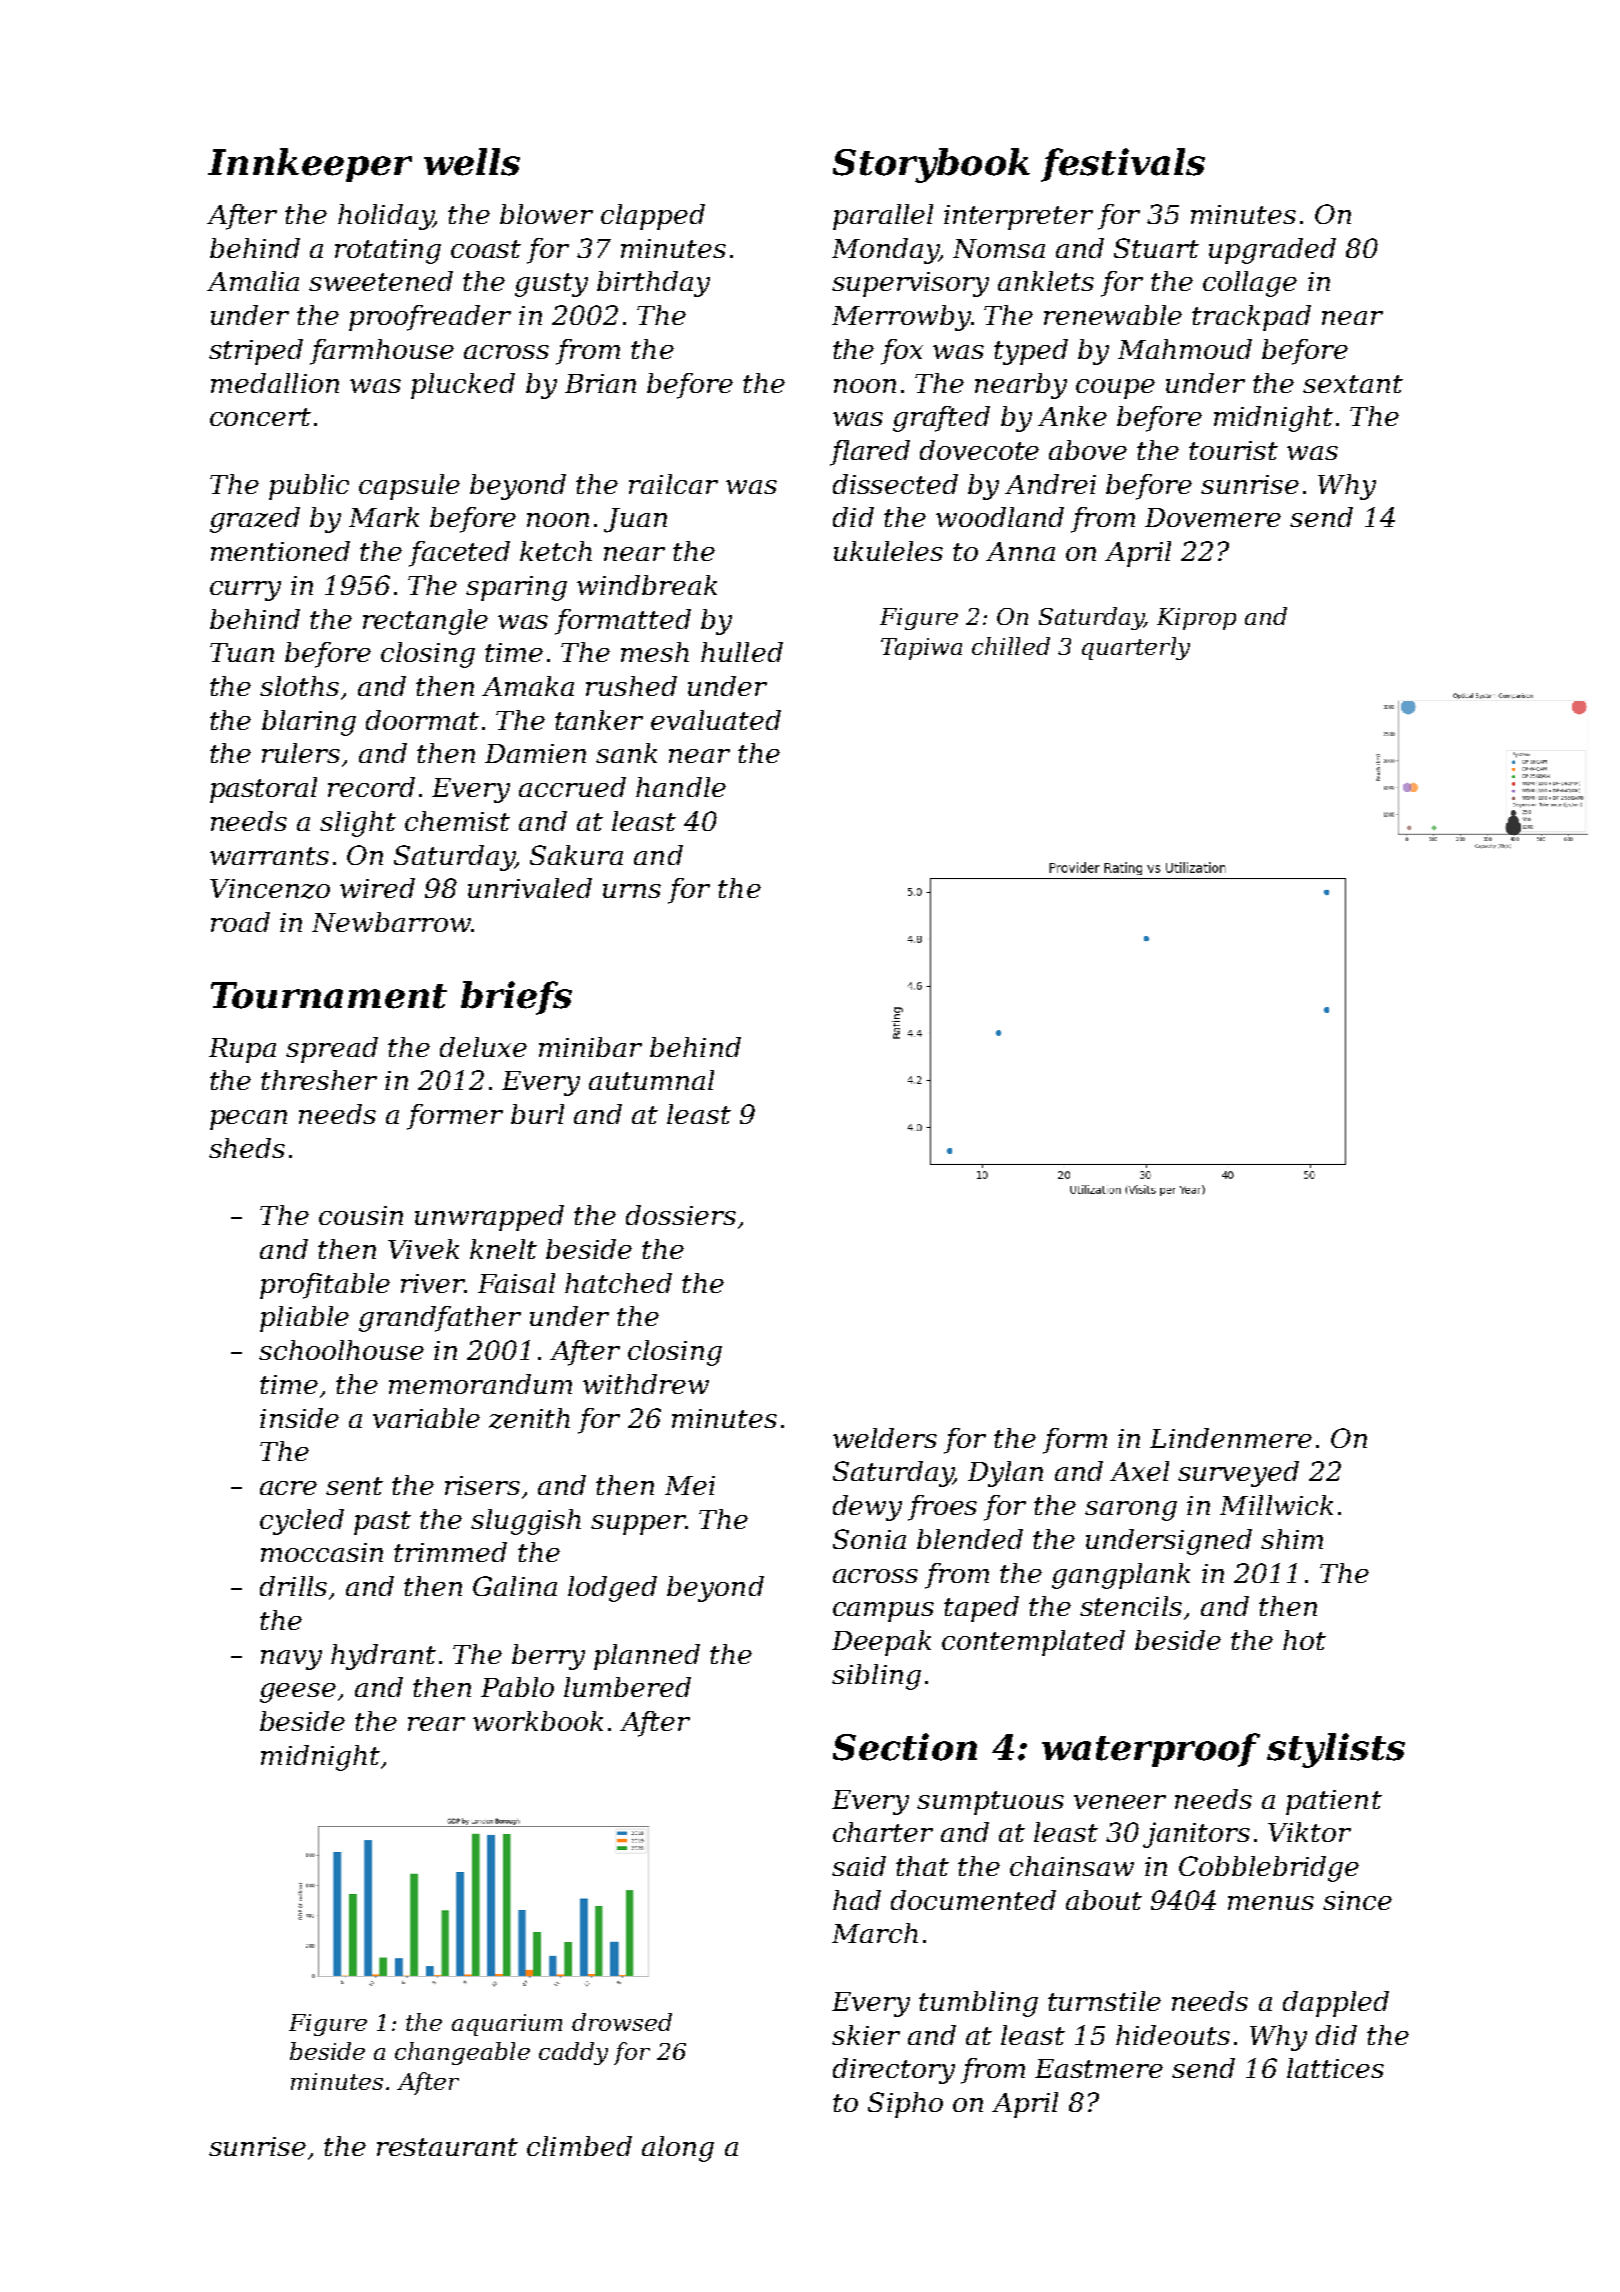  I want to click on Stuart, so click(1156, 248).
